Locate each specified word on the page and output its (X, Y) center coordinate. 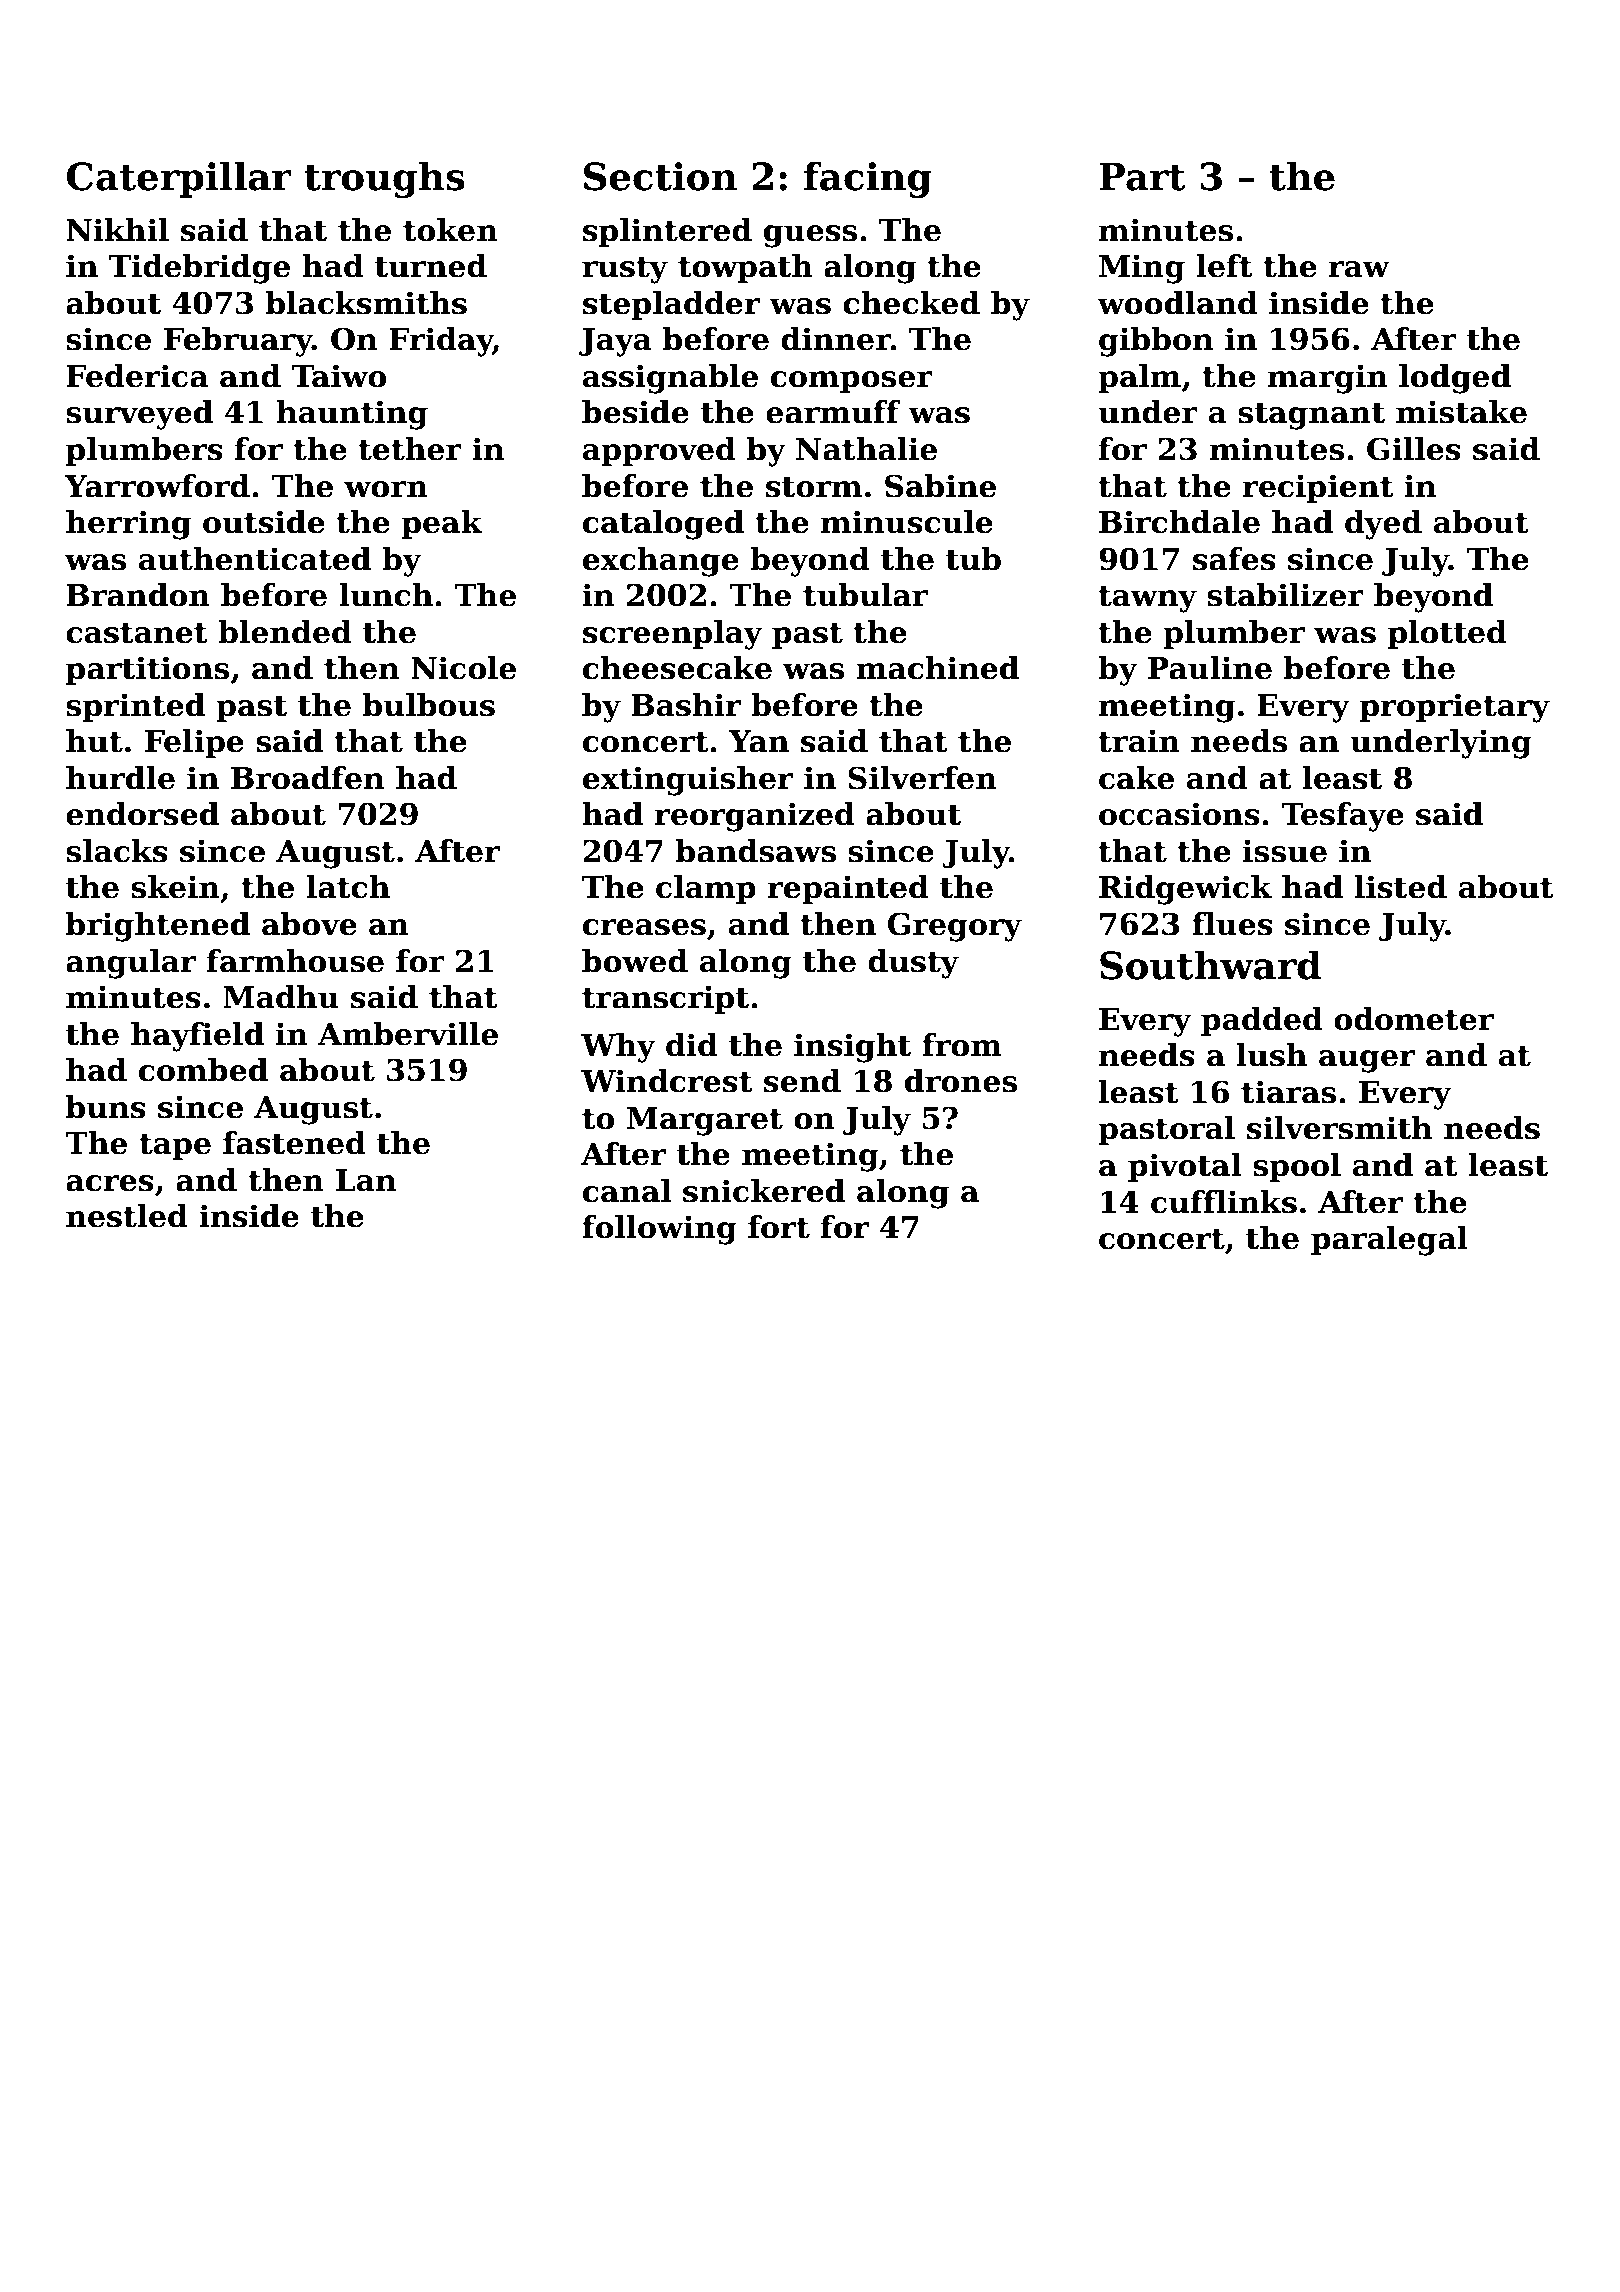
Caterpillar (179, 179)
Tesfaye (1342, 817)
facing (868, 179)
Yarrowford (157, 486)
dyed (1383, 525)
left (1224, 266)
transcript (665, 999)
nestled (127, 1216)
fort (779, 1227)
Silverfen (922, 778)
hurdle (120, 778)
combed (203, 1070)
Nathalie (866, 449)
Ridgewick (1185, 890)
